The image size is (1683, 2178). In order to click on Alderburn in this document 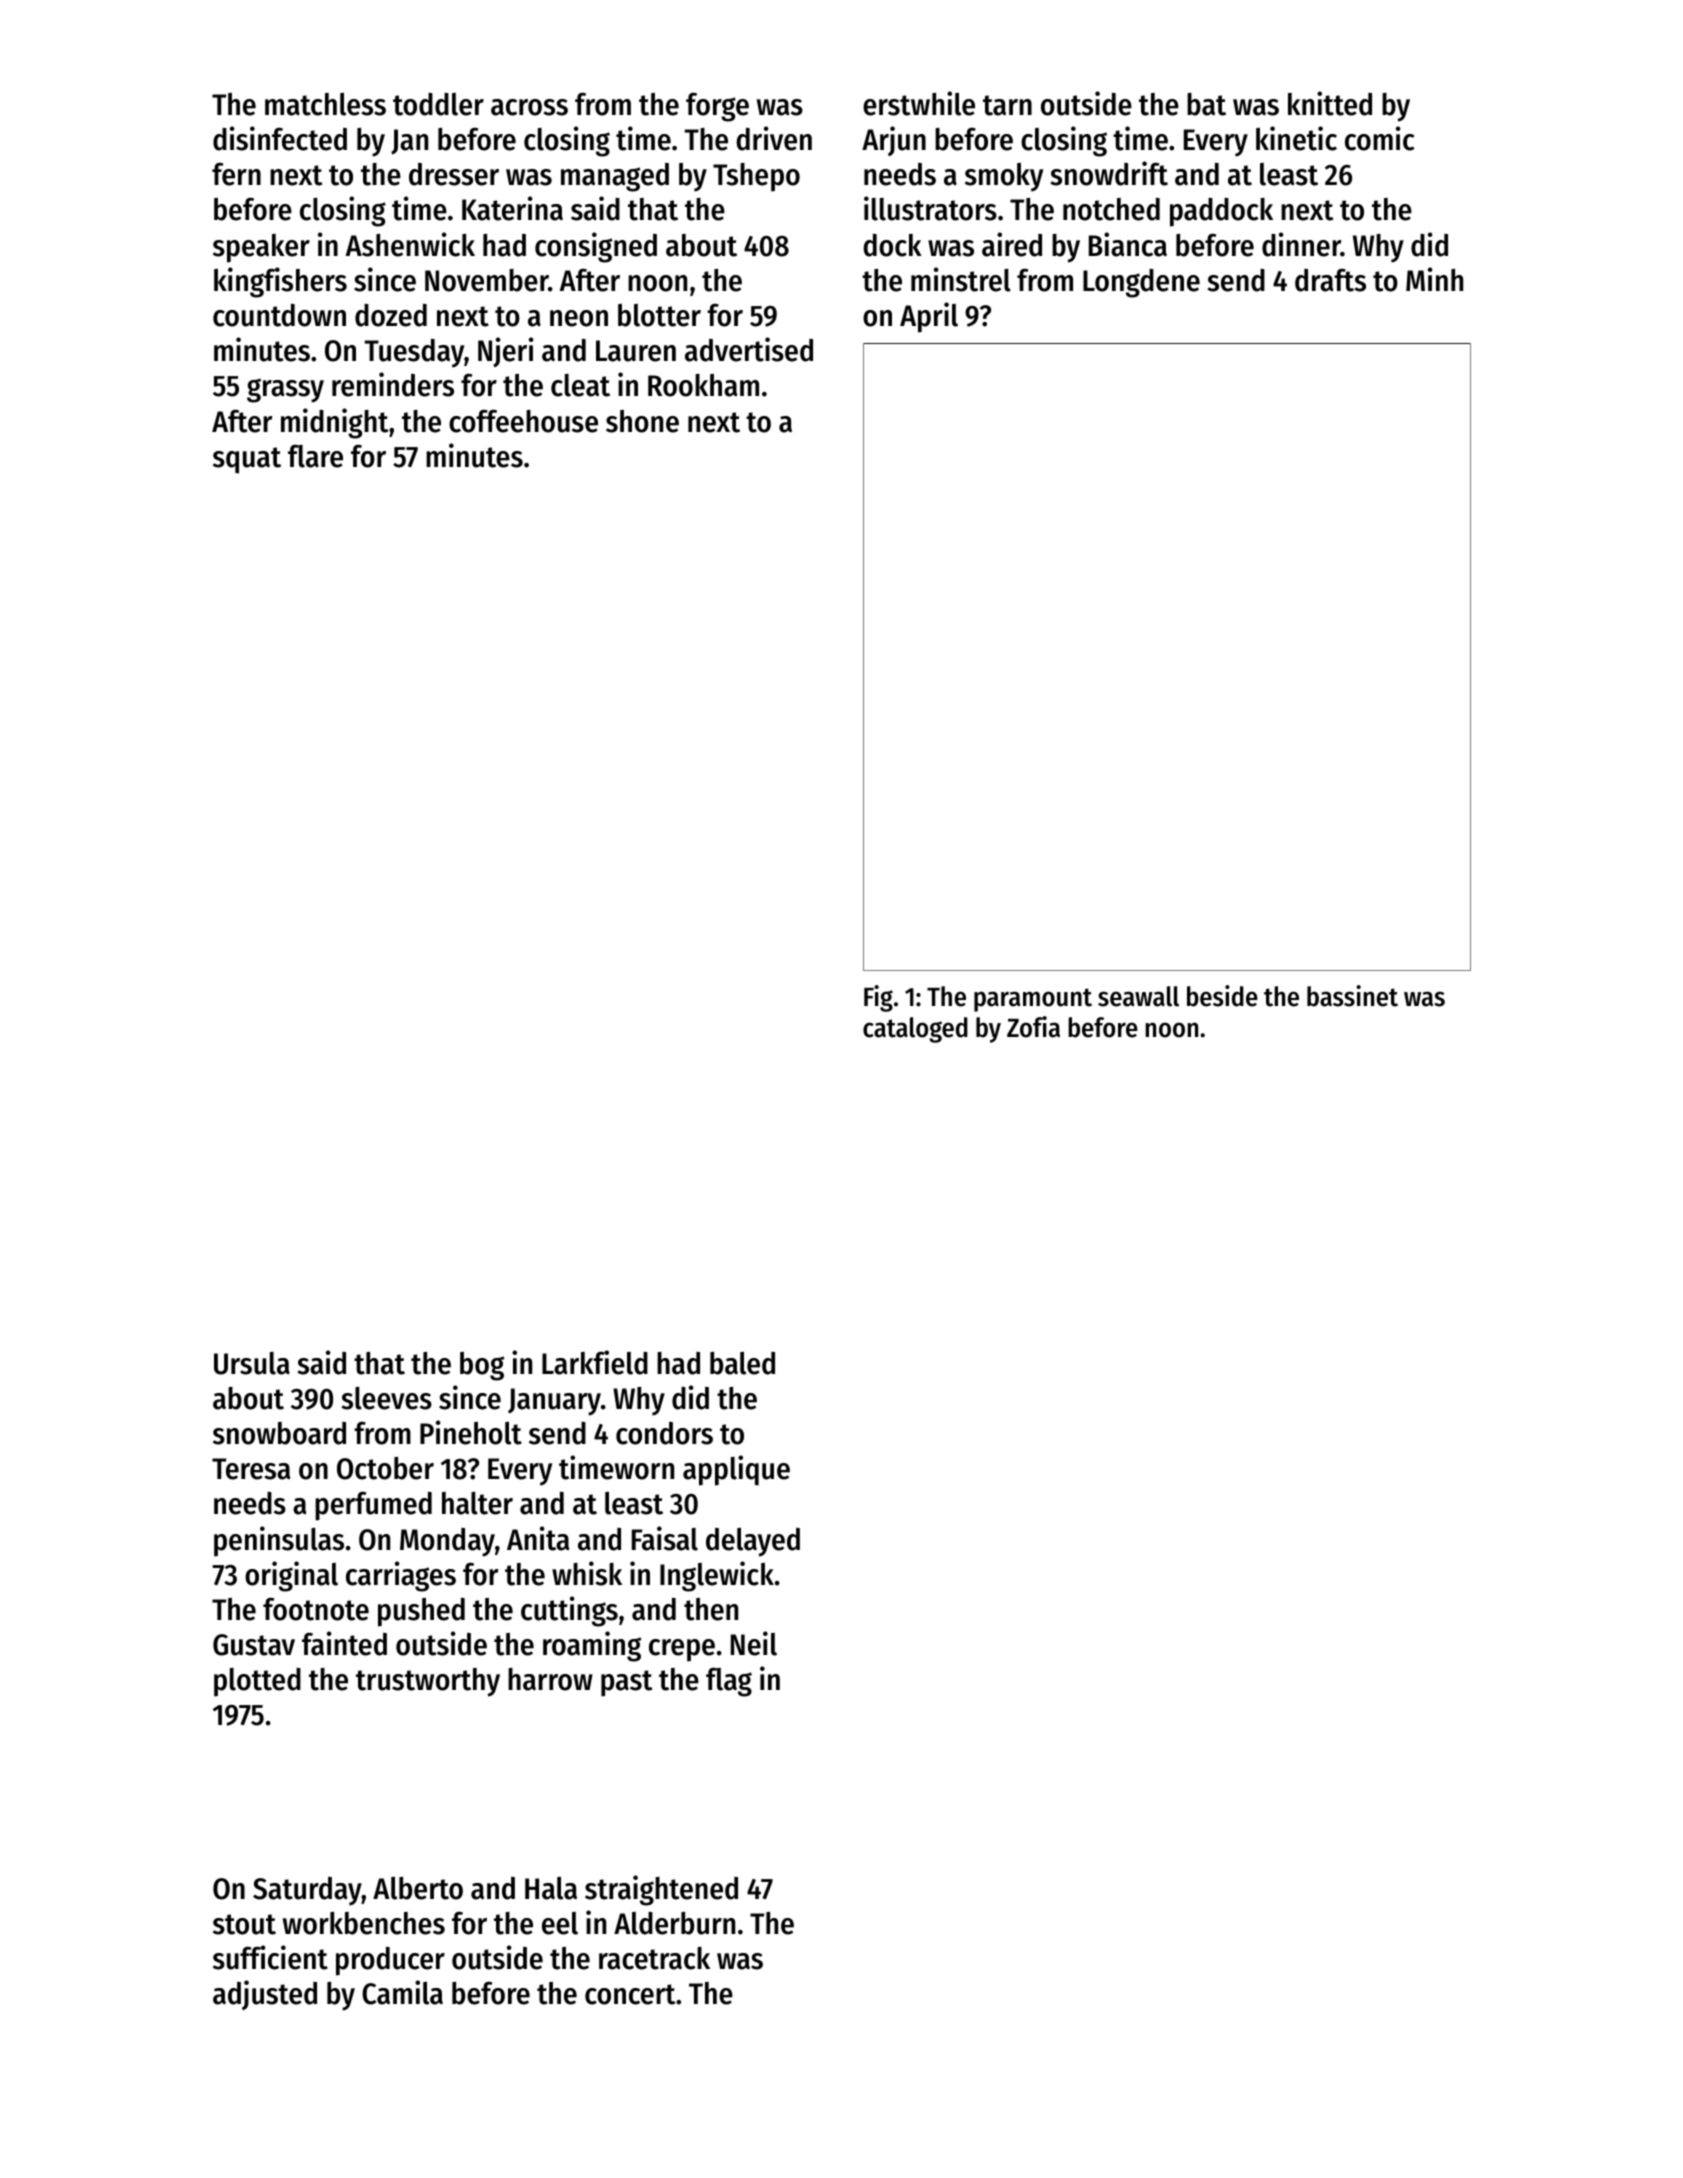, I will do `click(674, 1923)`.
